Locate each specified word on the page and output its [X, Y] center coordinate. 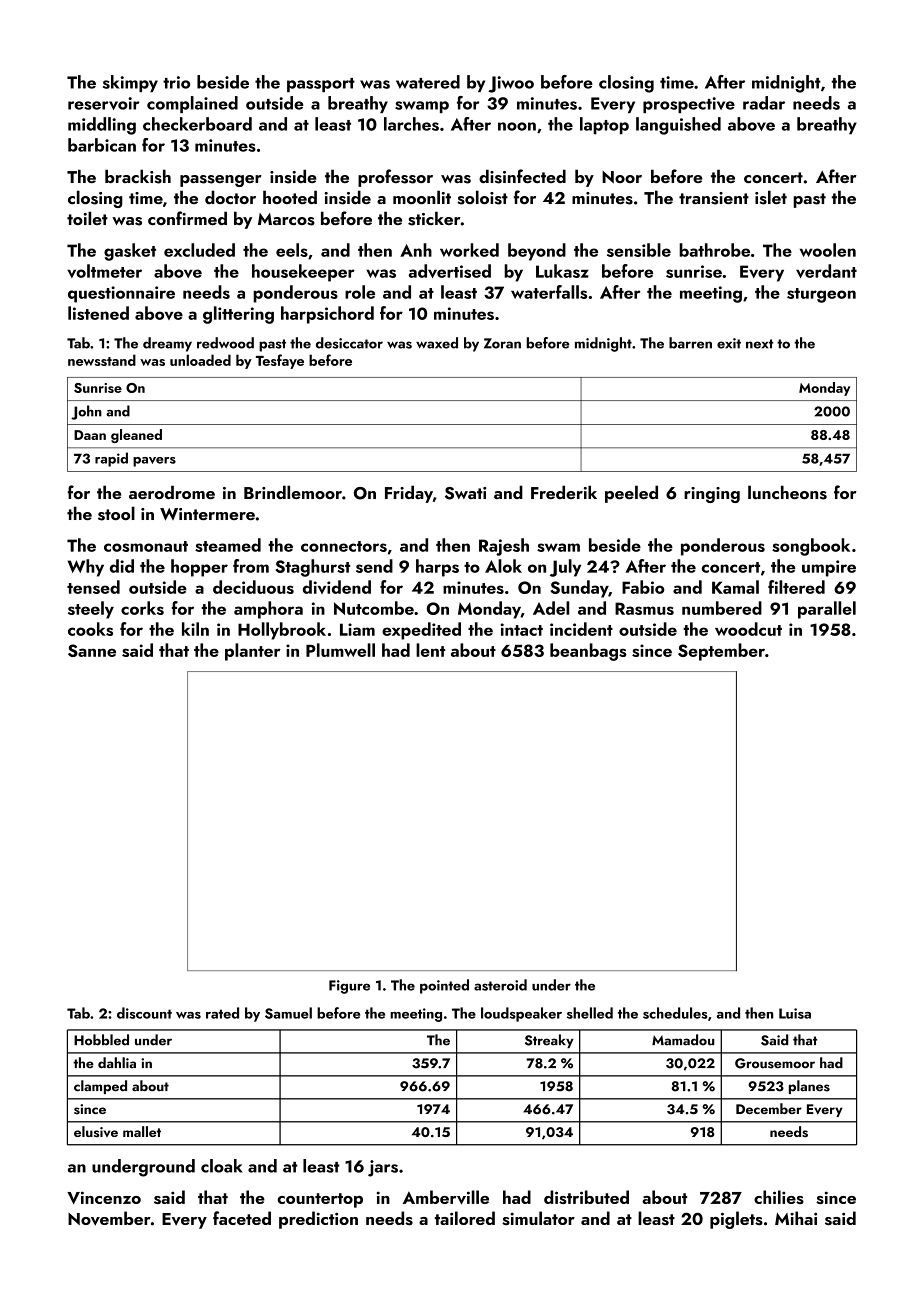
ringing [712, 495]
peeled [631, 494]
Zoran [502, 343]
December [769, 1108]
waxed [437, 343]
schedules [675, 1013]
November [109, 1218]
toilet [87, 218]
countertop [320, 1200]
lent [430, 650]
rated [222, 1013]
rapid [111, 459]
